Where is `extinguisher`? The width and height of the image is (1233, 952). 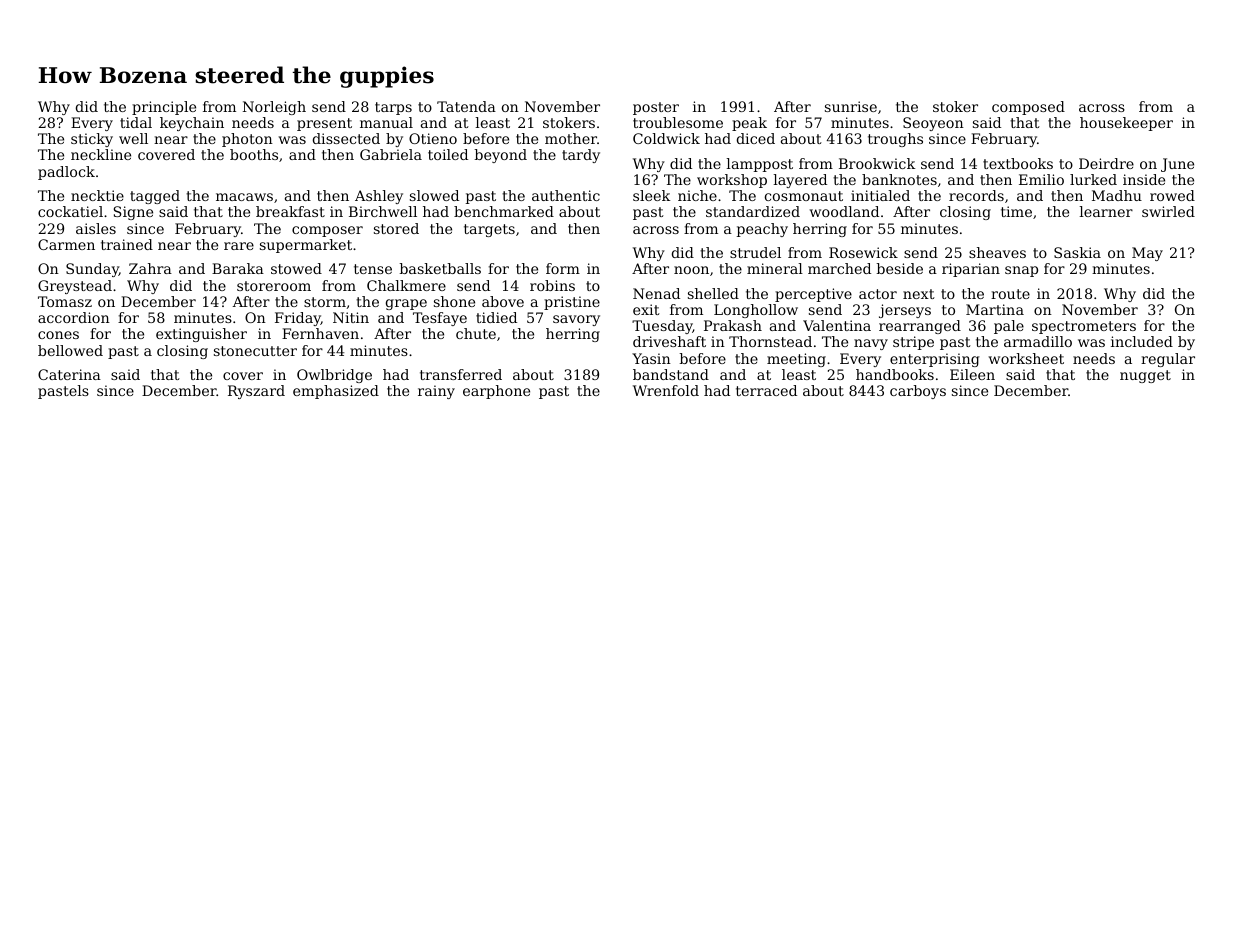 extinguisher is located at coordinates (201, 335).
